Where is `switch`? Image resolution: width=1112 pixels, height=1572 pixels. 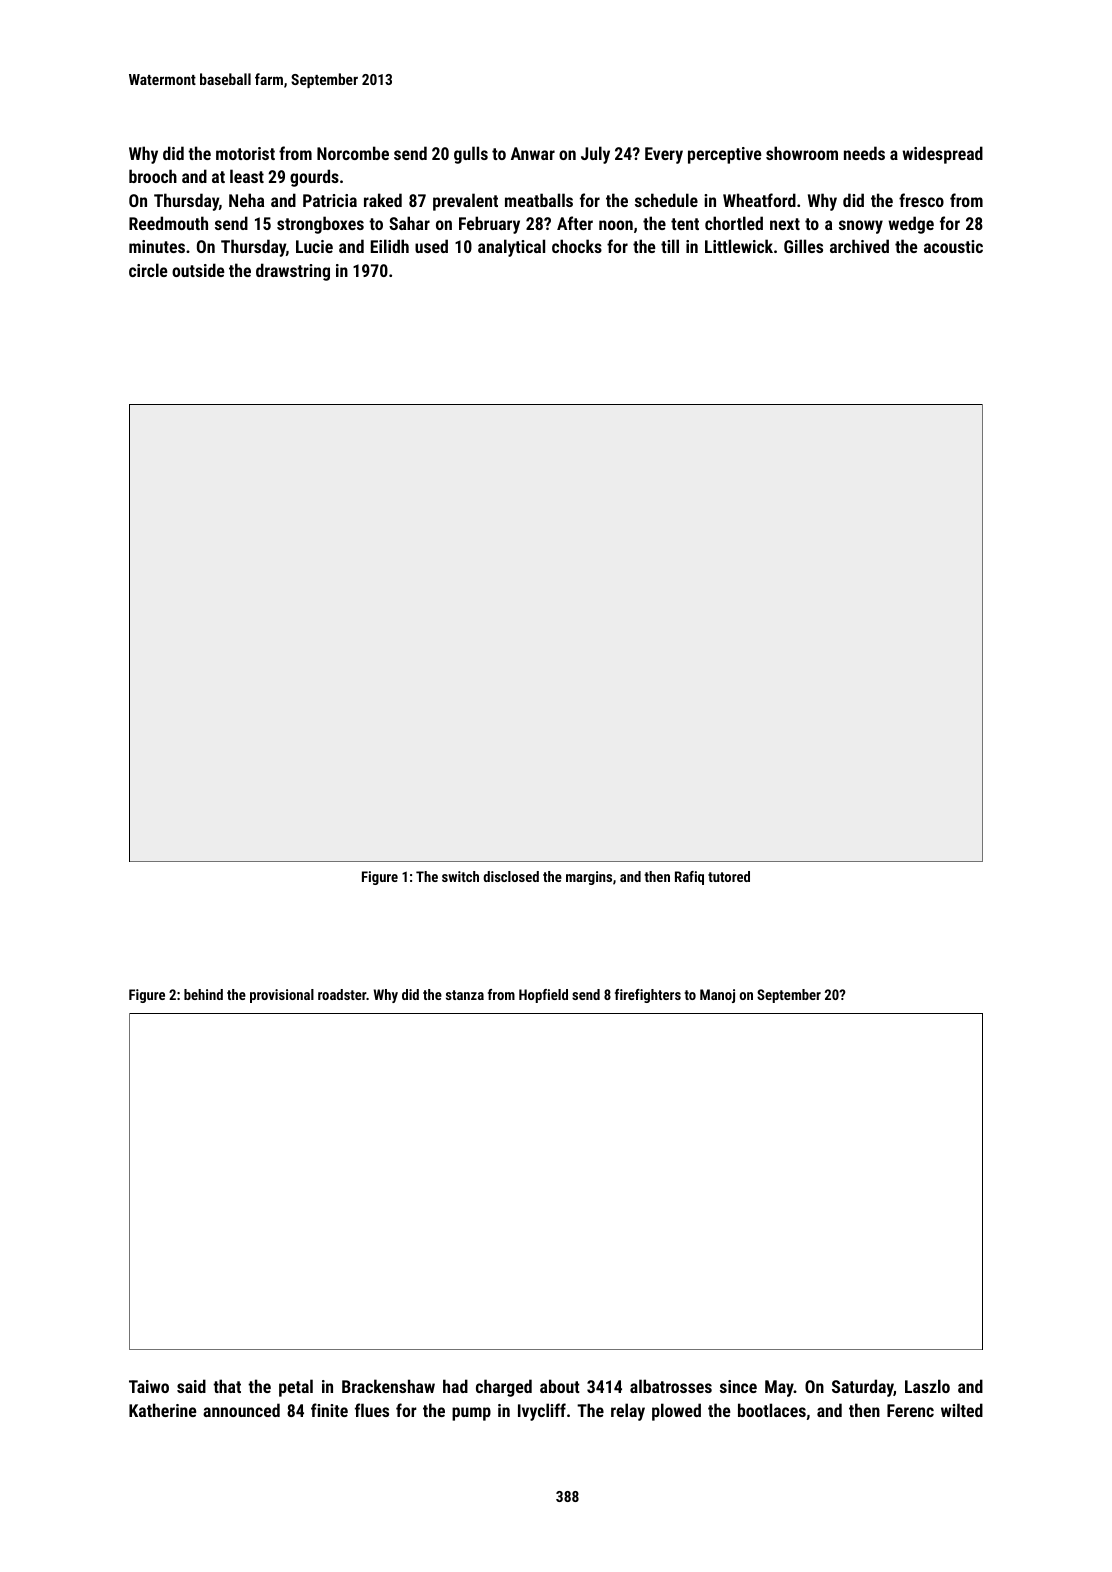 switch is located at coordinates (460, 876).
